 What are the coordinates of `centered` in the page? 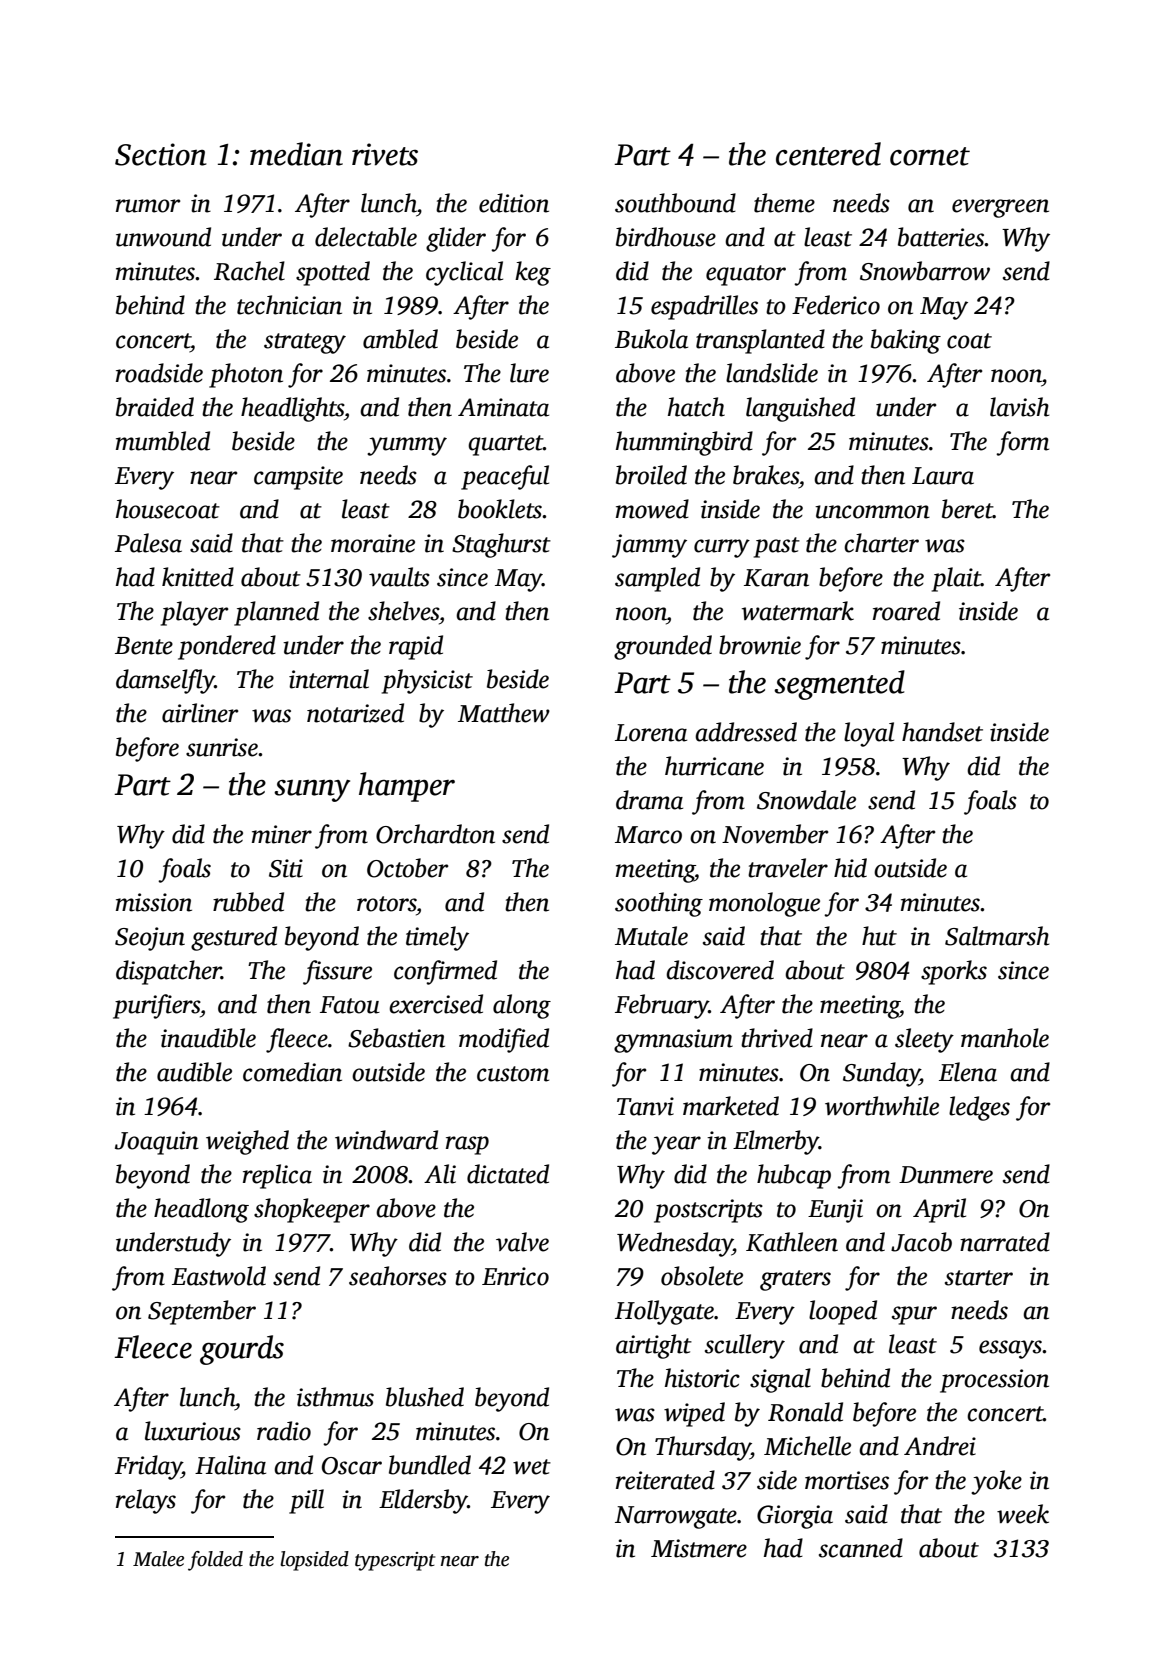 It's located at (828, 154).
